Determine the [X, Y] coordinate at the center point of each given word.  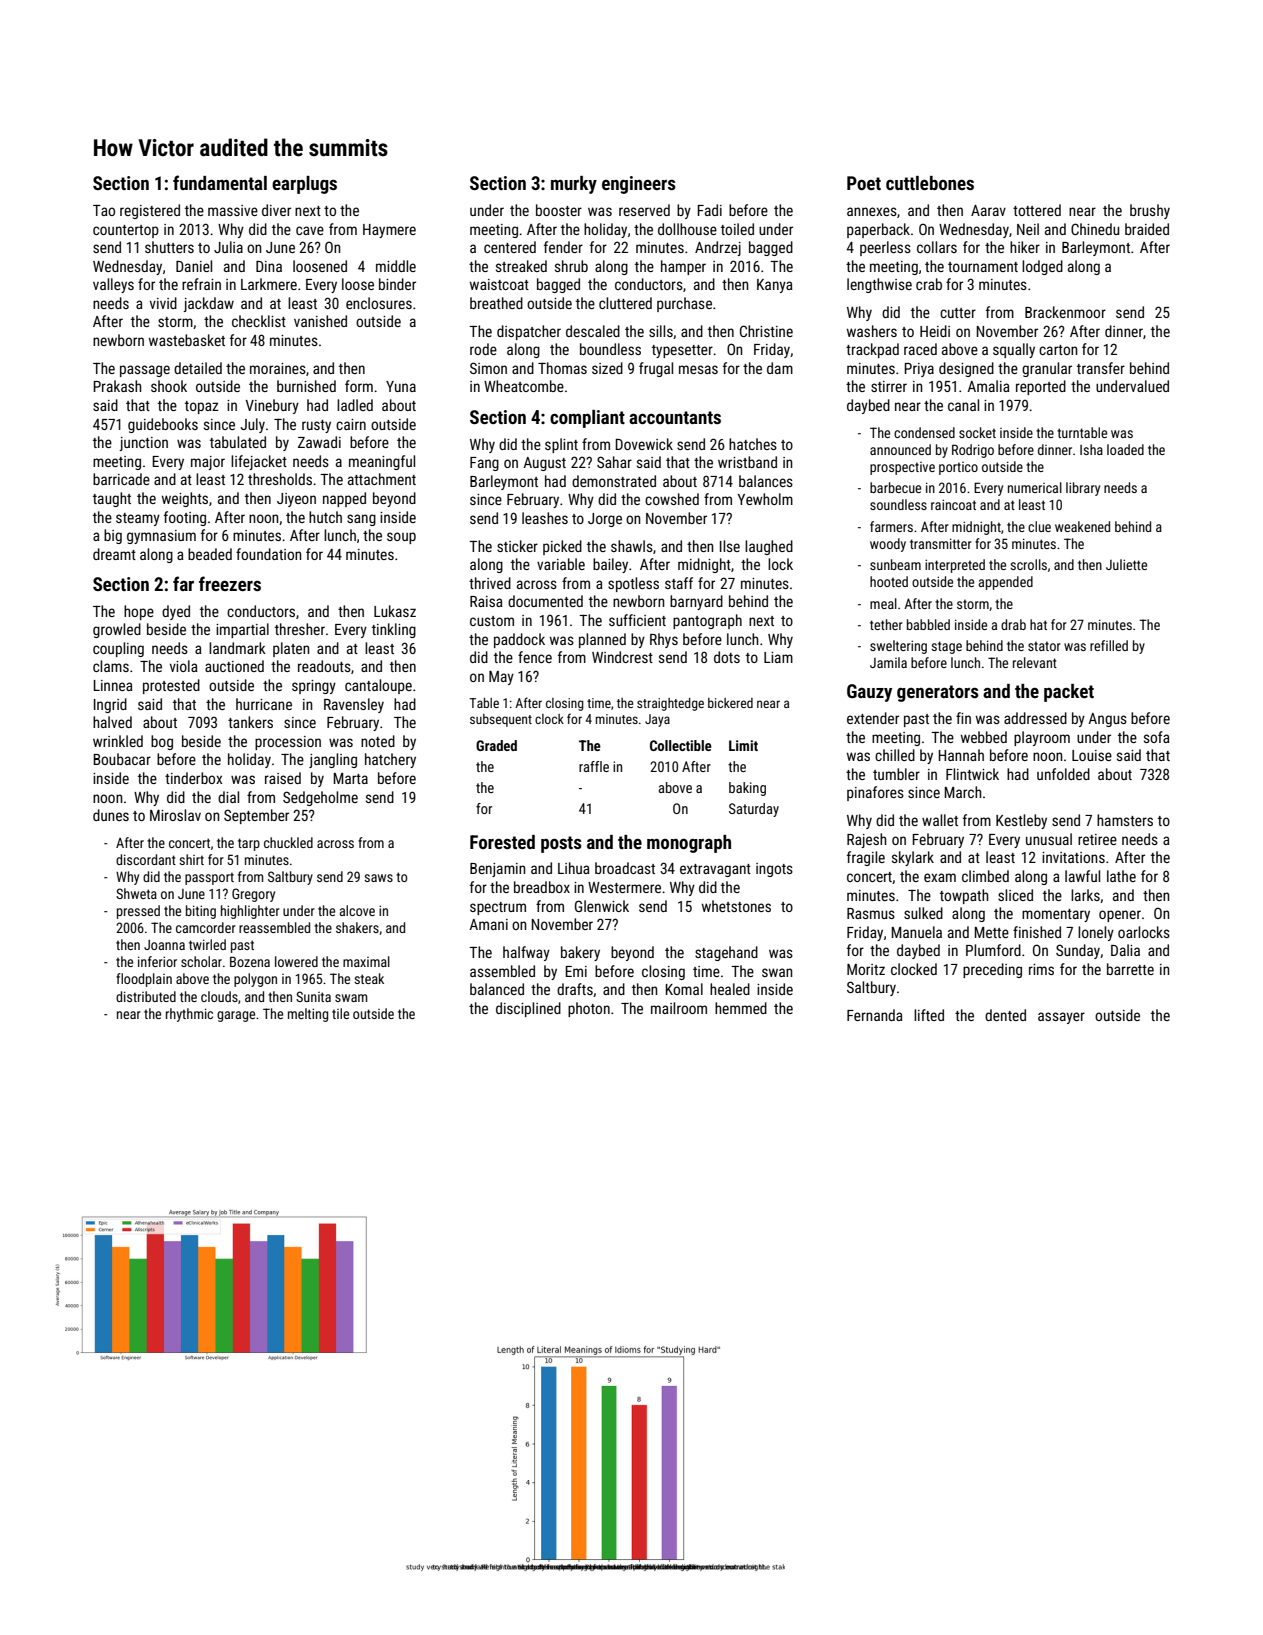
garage [236, 1016]
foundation [269, 554]
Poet [864, 183]
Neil [1028, 229]
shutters [169, 247]
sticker [517, 546]
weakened [1082, 526]
